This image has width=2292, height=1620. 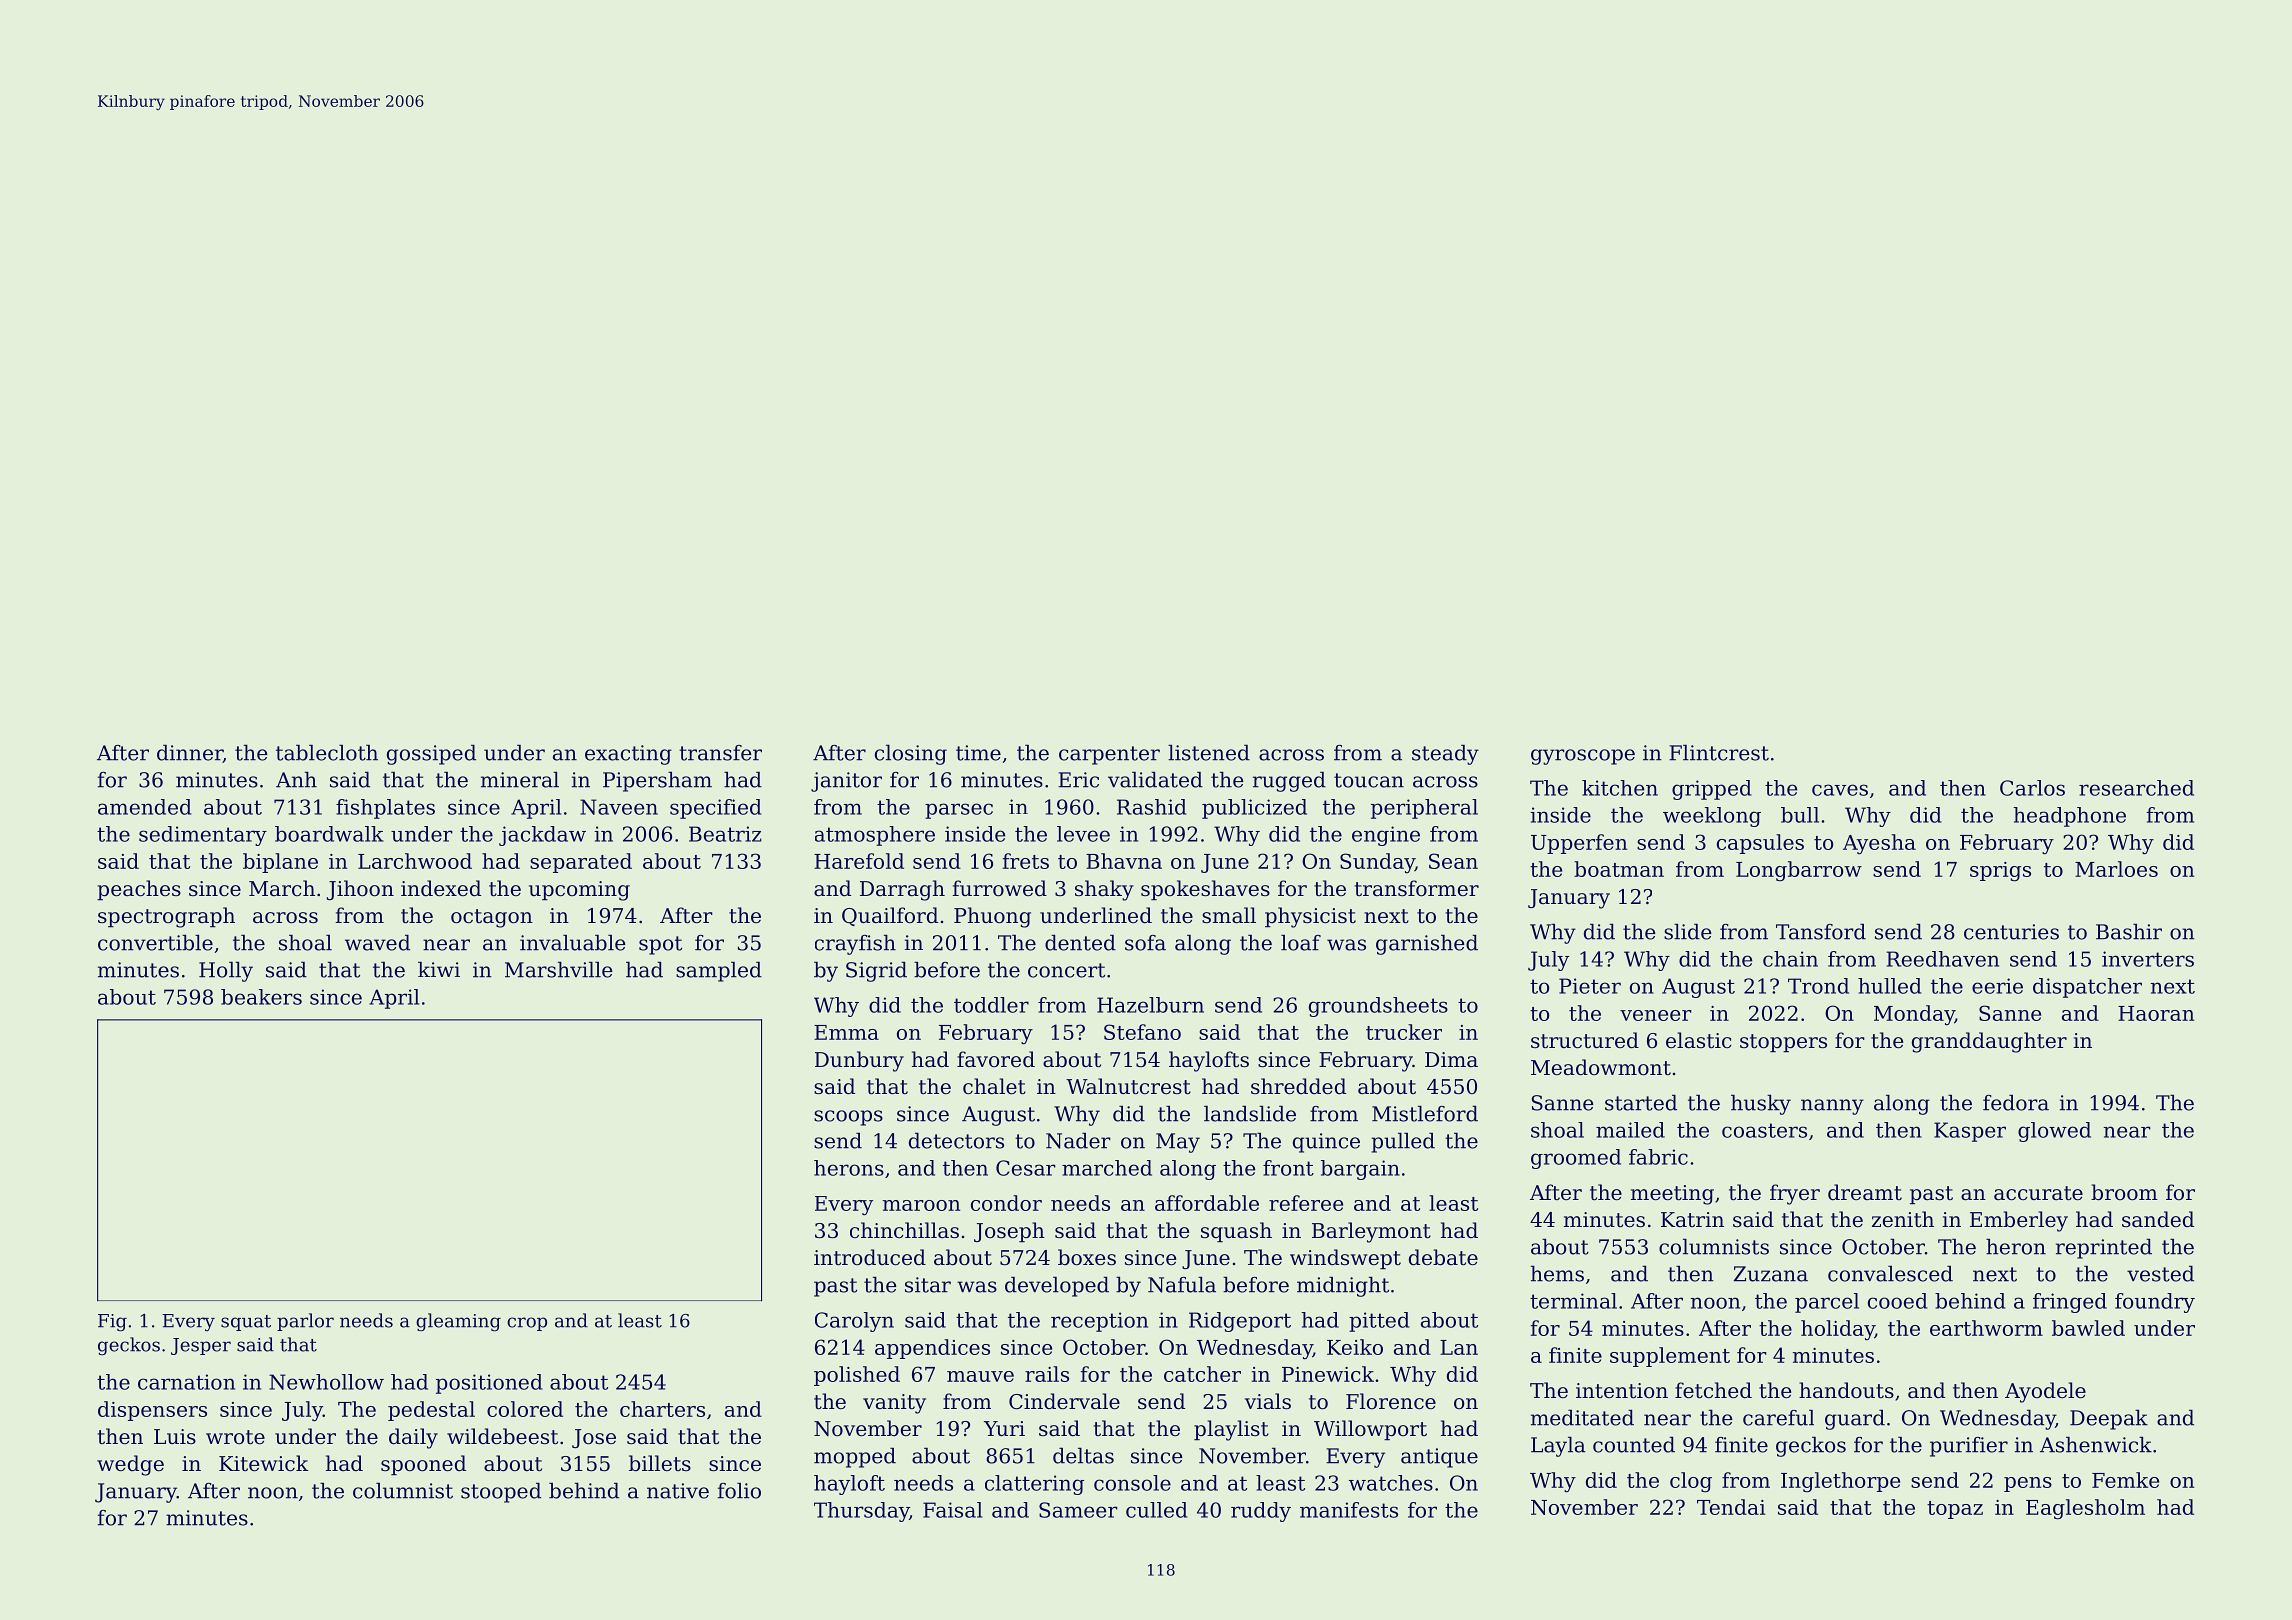 What do you see at coordinates (559, 969) in the image?
I see `Marshville` at bounding box center [559, 969].
